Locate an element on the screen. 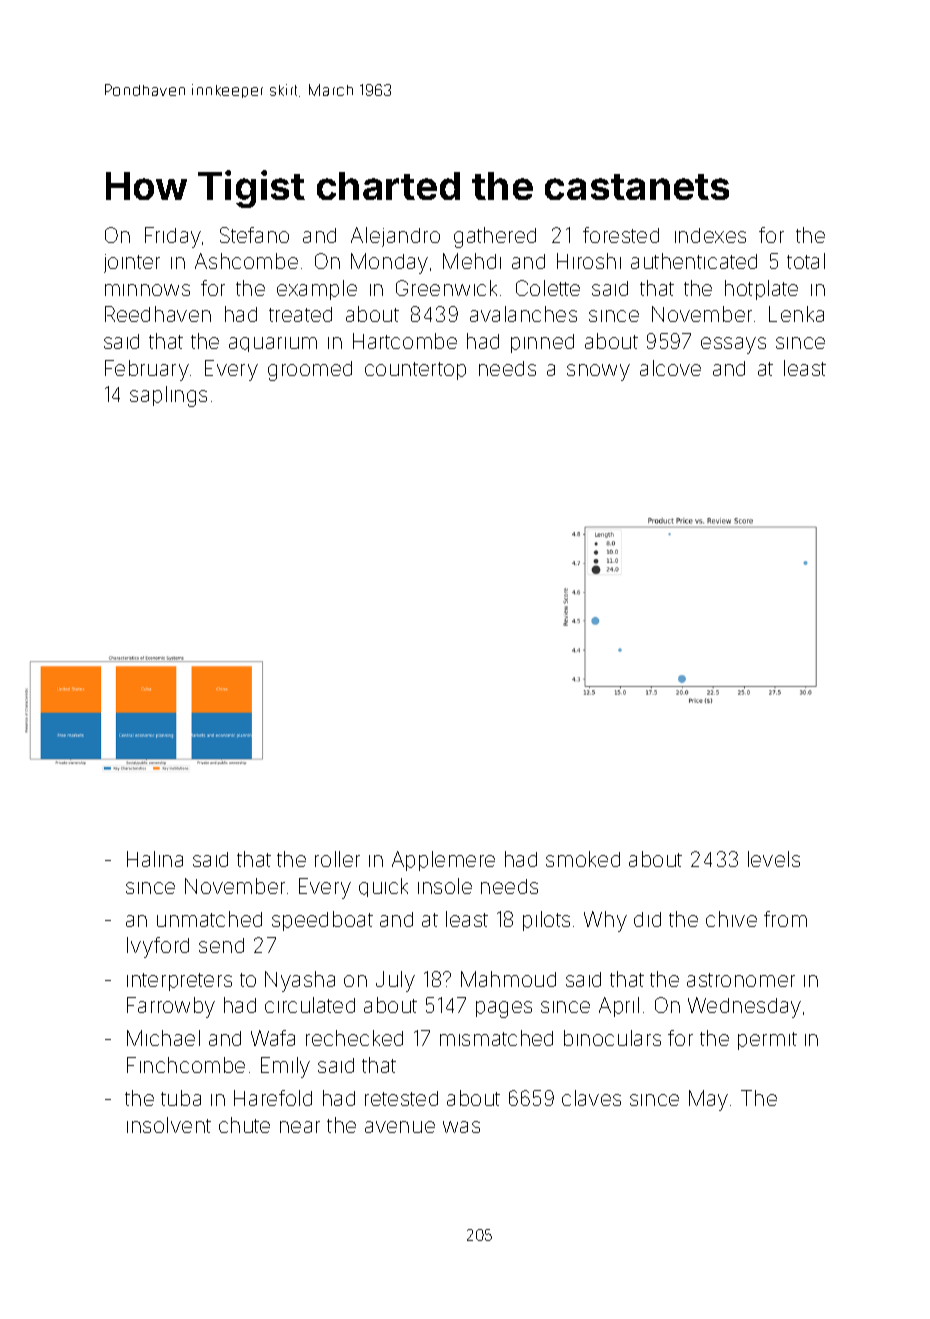 Image resolution: width=930 pixels, height=1319 pixels. astronomer is located at coordinates (741, 980).
